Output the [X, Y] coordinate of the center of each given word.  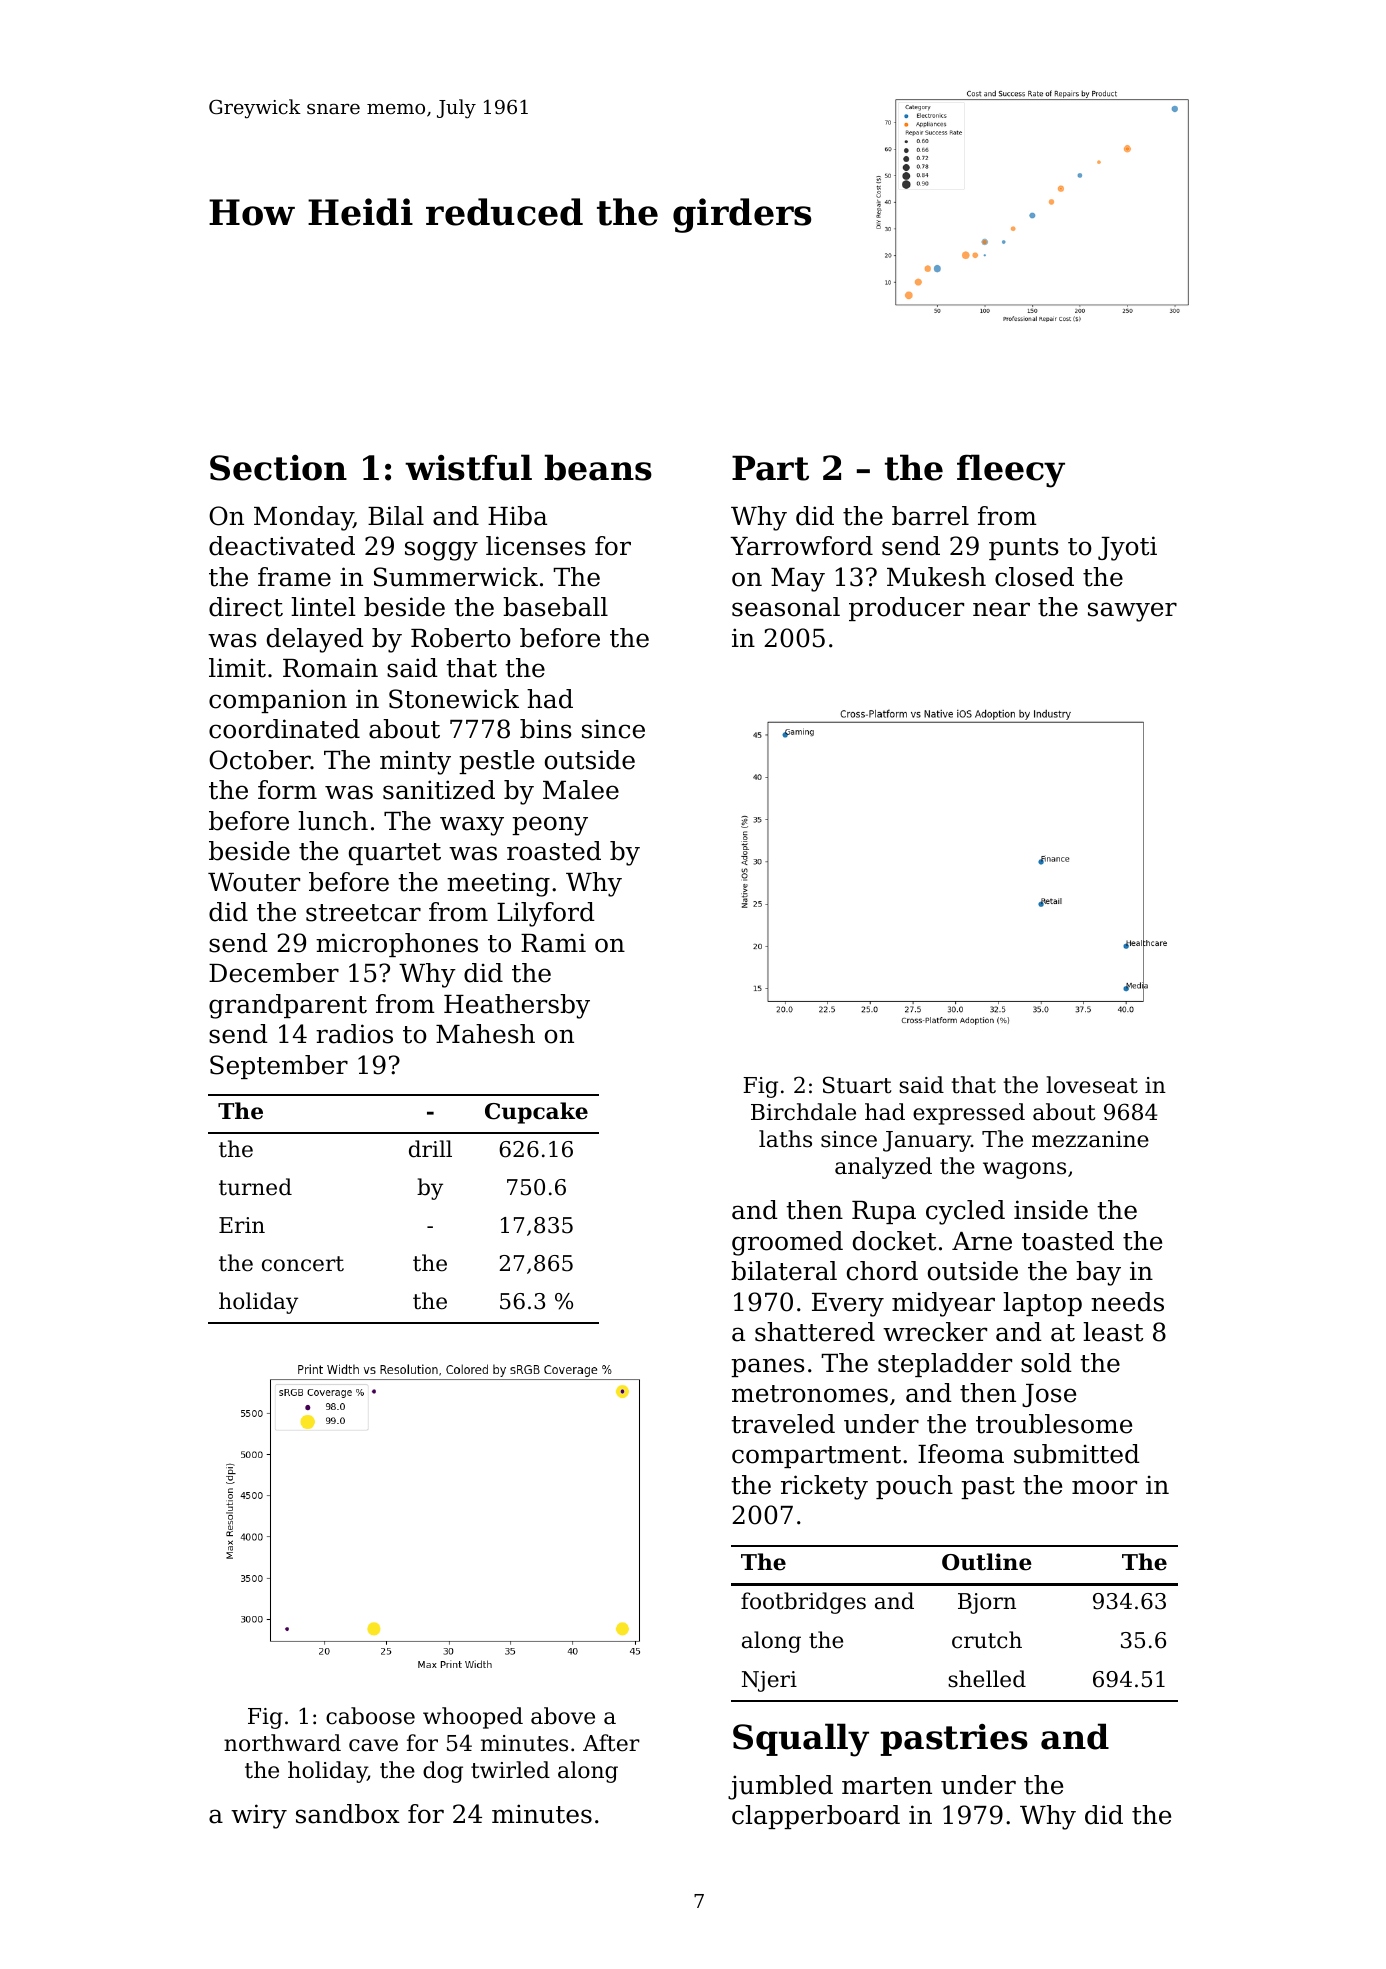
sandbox [348, 1814]
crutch [987, 1640]
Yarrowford [801, 546]
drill [430, 1149]
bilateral [784, 1271]
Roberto [461, 638]
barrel [930, 516]
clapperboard [816, 1817]
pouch [914, 1487]
